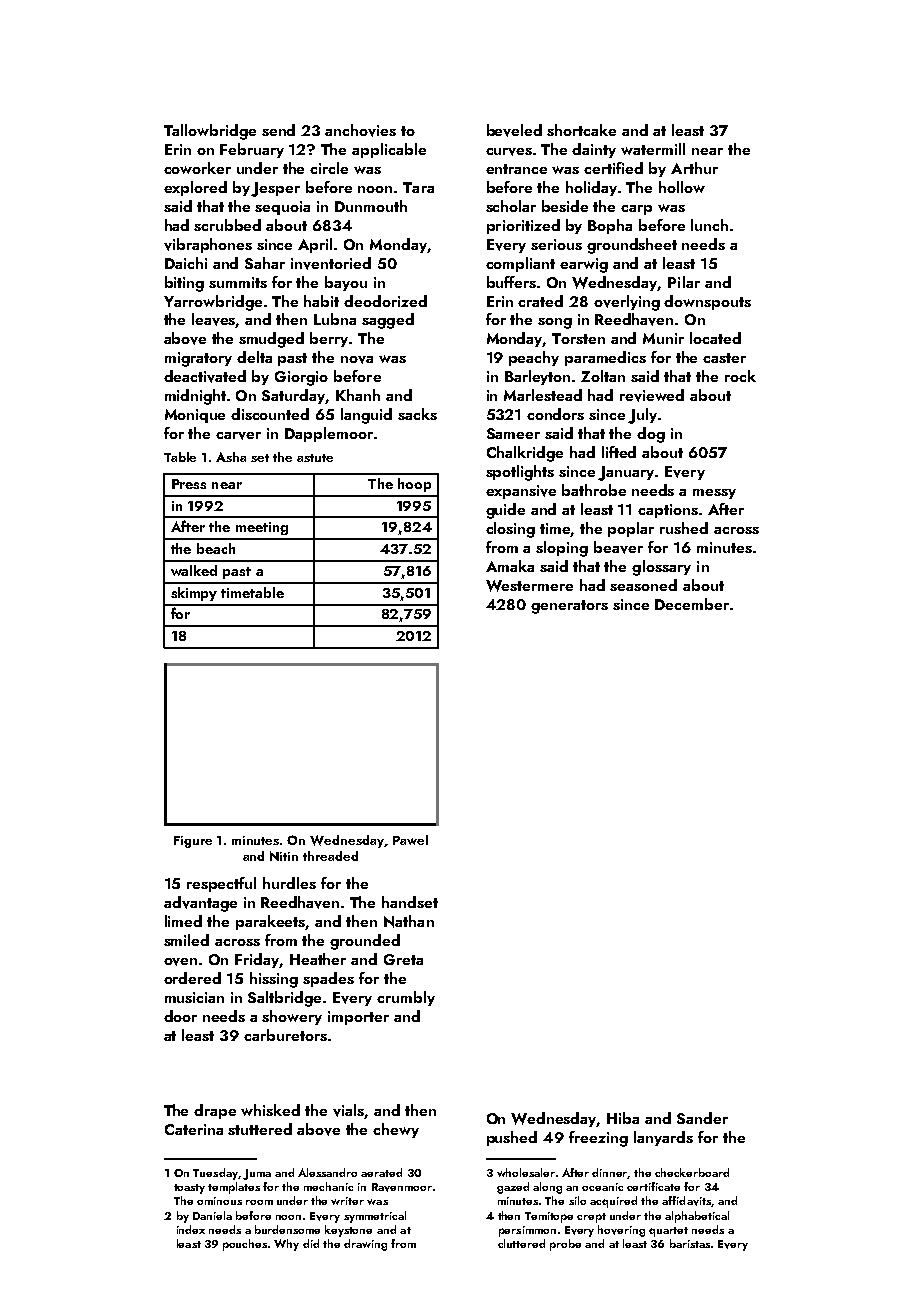 Image resolution: width=924 pixels, height=1311 pixels. I want to click on baristas, so click(690, 1243).
